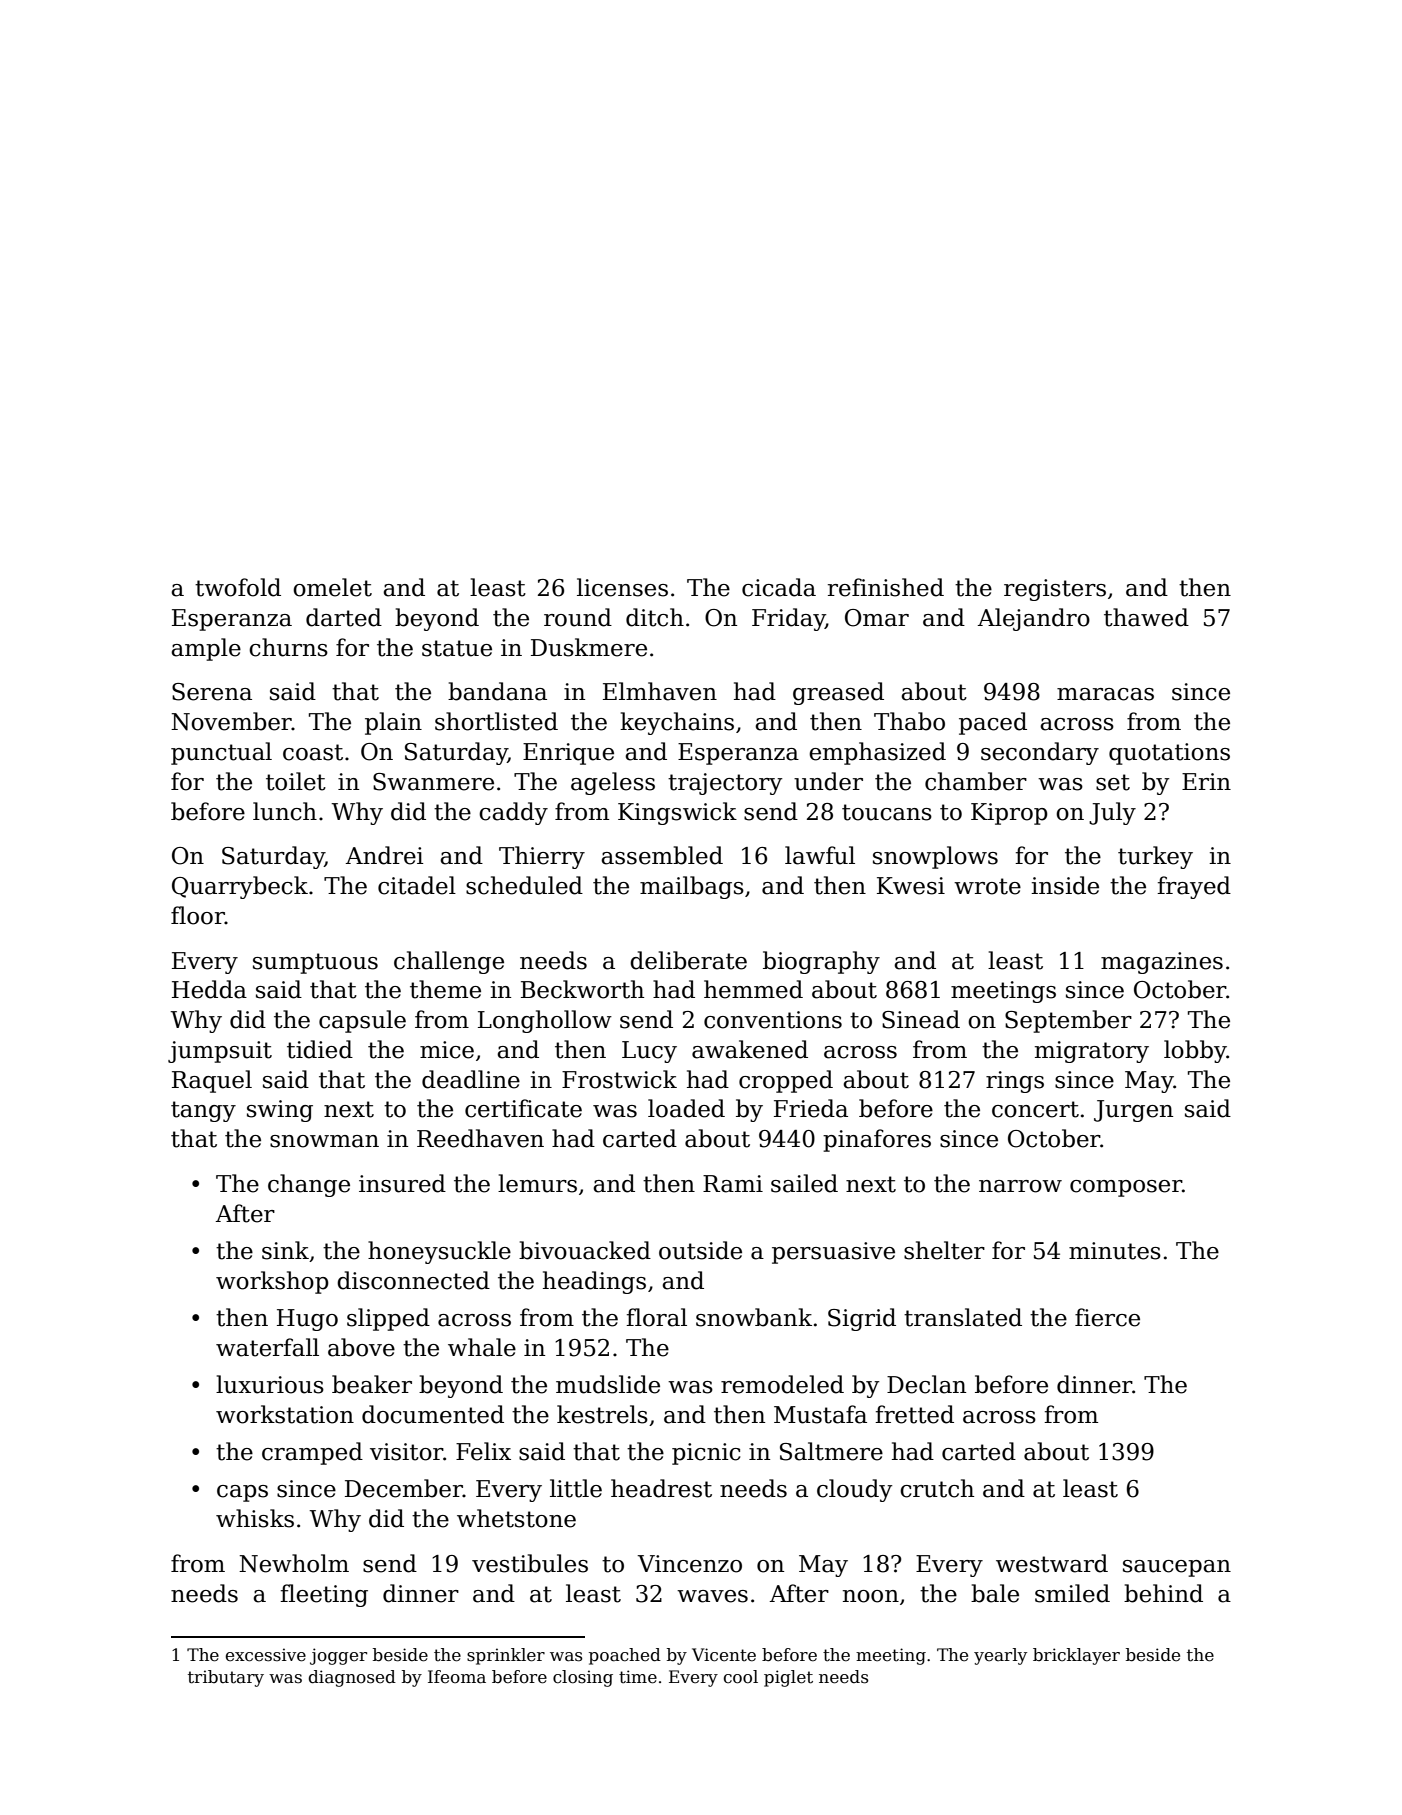 Image resolution: width=1402 pixels, height=1815 pixels. Describe the element at coordinates (1162, 963) in the document. I see `magazines` at that location.
